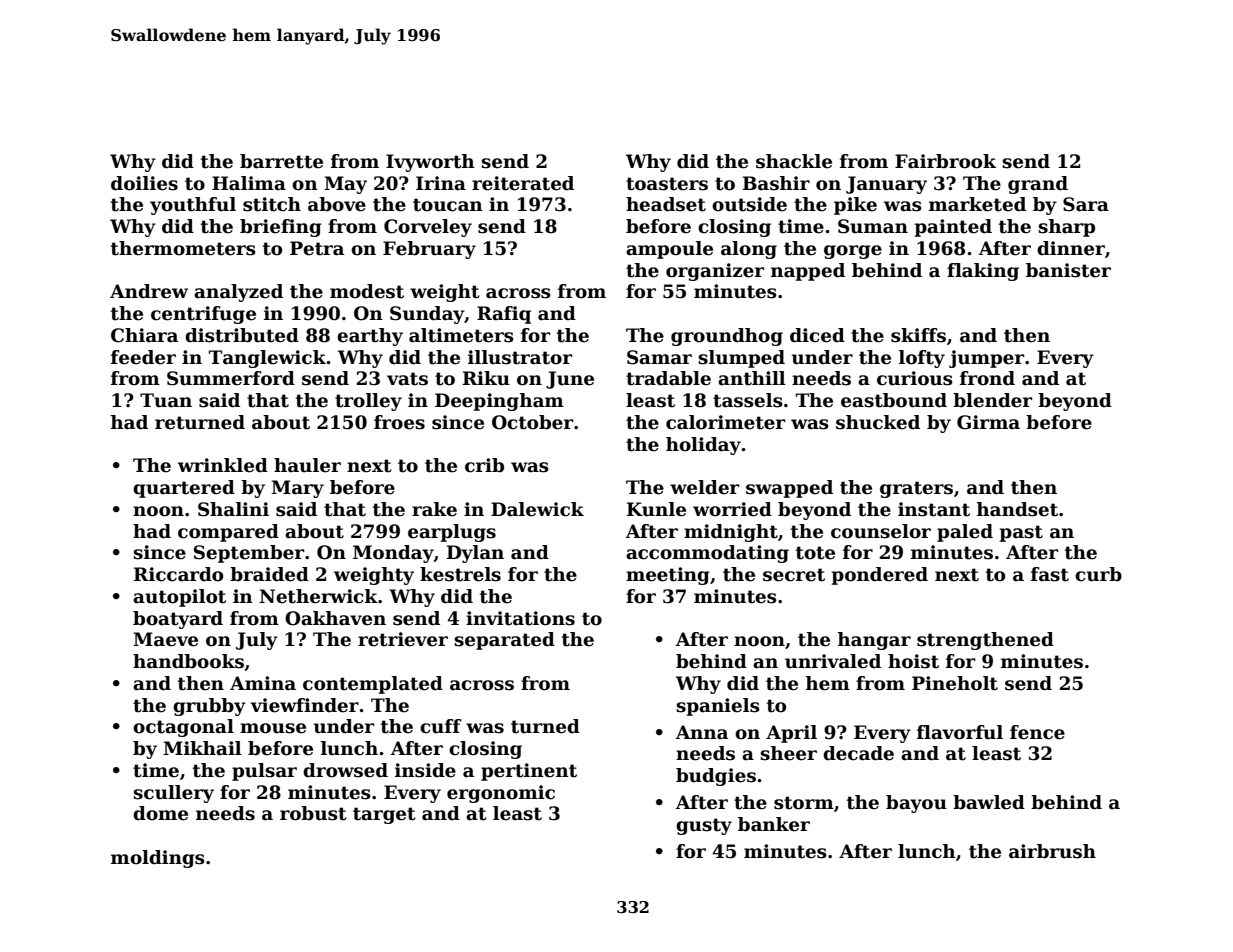 Image resolution: width=1233 pixels, height=952 pixels. What do you see at coordinates (788, 753) in the page?
I see `sheer` at bounding box center [788, 753].
